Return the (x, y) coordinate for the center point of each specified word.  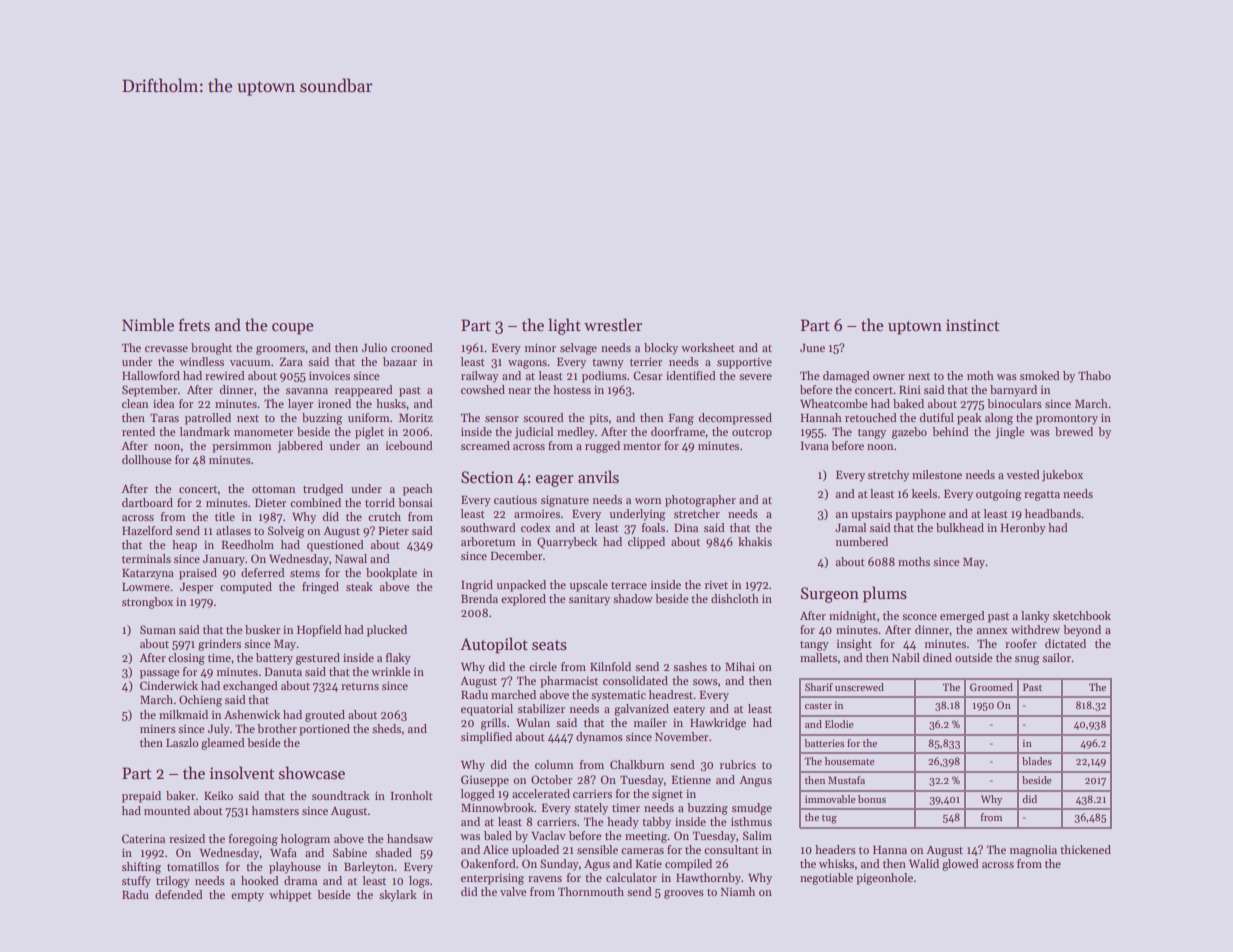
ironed (334, 403)
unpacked (521, 586)
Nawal (351, 558)
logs (419, 882)
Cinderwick (169, 685)
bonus (872, 799)
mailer (650, 722)
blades (1037, 761)
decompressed (735, 419)
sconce (919, 617)
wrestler (613, 325)
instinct (972, 325)
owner (889, 377)
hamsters (275, 810)
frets (194, 325)
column (554, 764)
